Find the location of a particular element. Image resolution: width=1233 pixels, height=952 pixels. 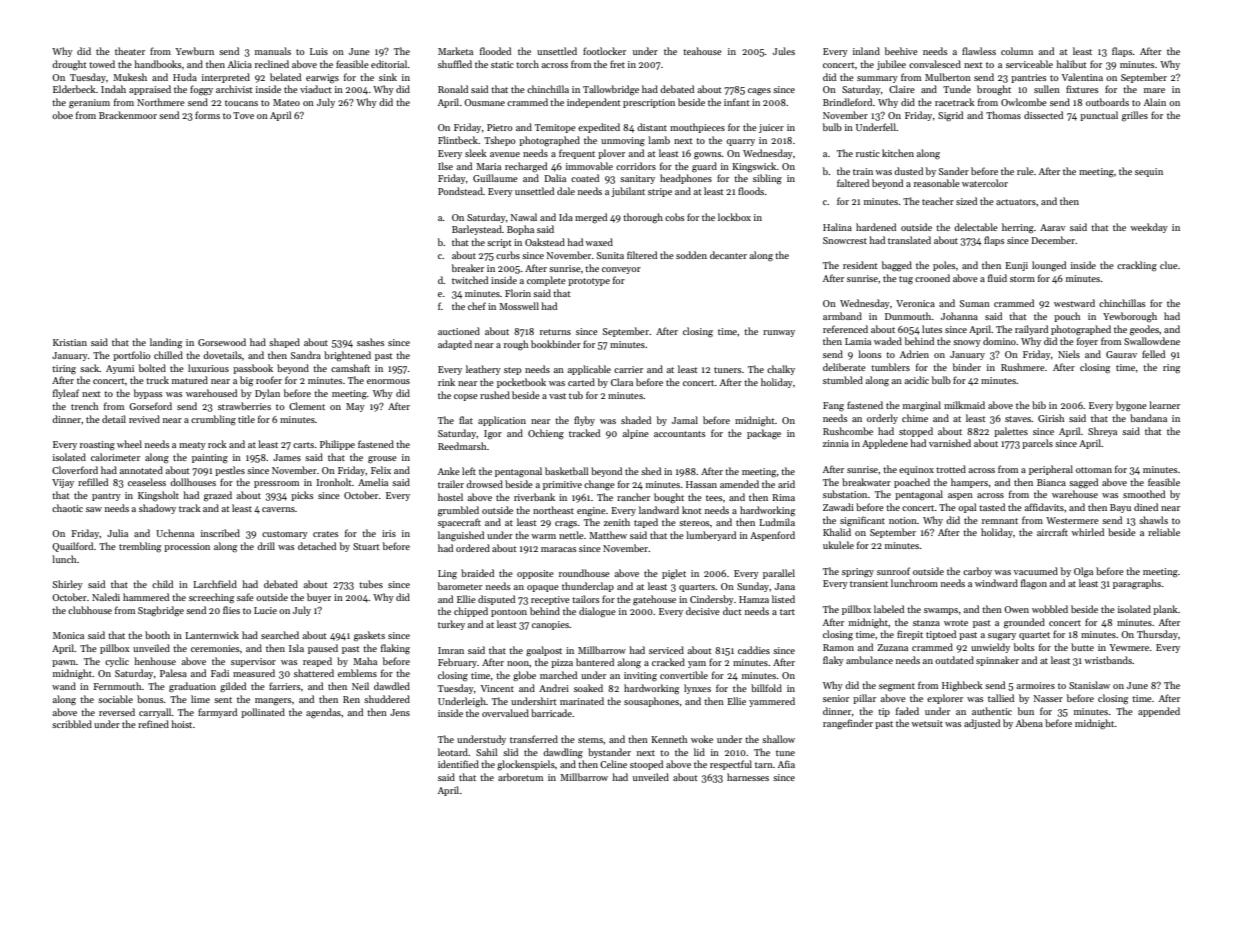

runway is located at coordinates (779, 333).
